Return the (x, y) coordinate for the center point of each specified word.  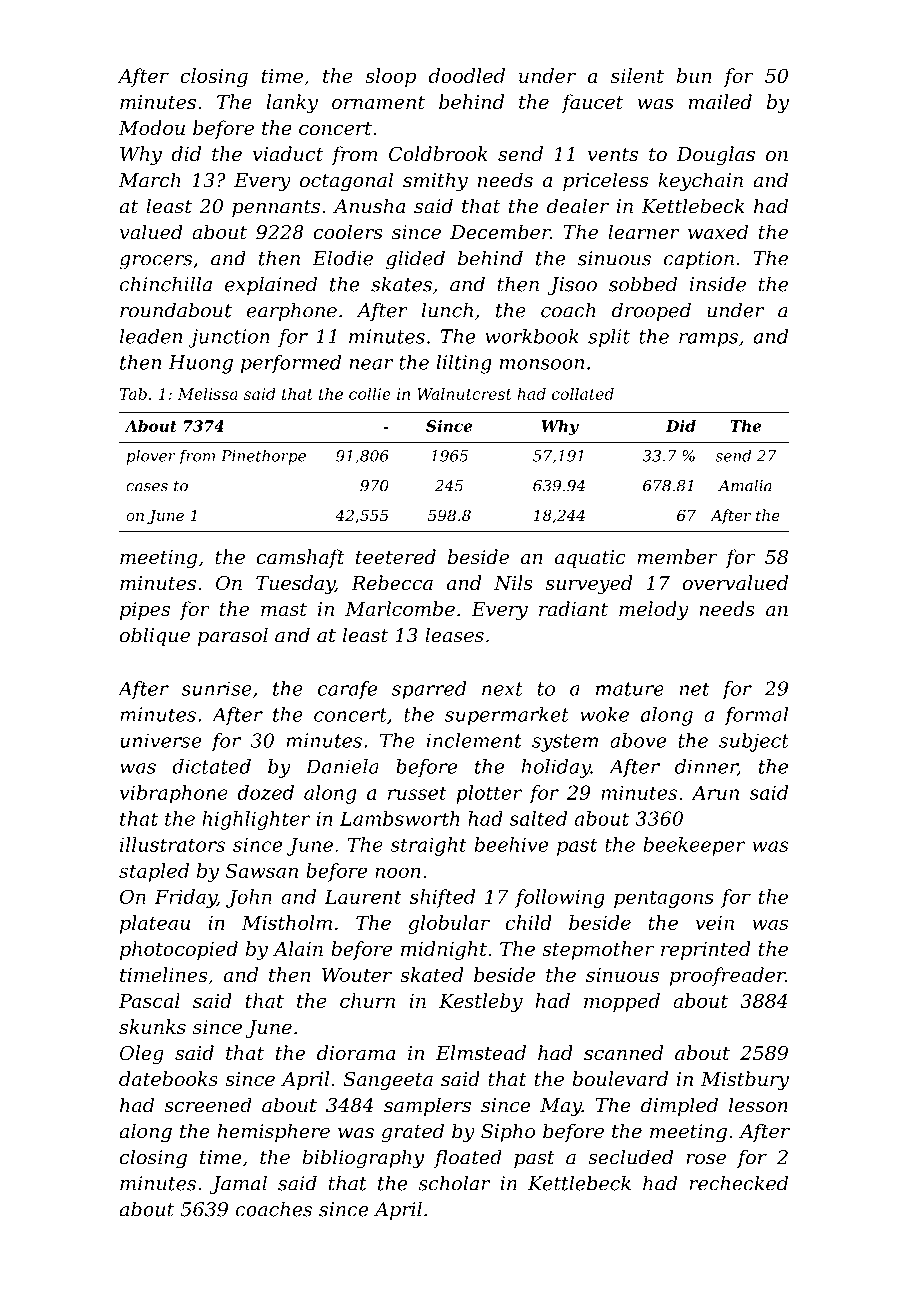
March (150, 180)
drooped (651, 311)
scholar (454, 1183)
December (500, 232)
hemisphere (273, 1132)
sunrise (216, 688)
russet (417, 793)
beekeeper (694, 846)
